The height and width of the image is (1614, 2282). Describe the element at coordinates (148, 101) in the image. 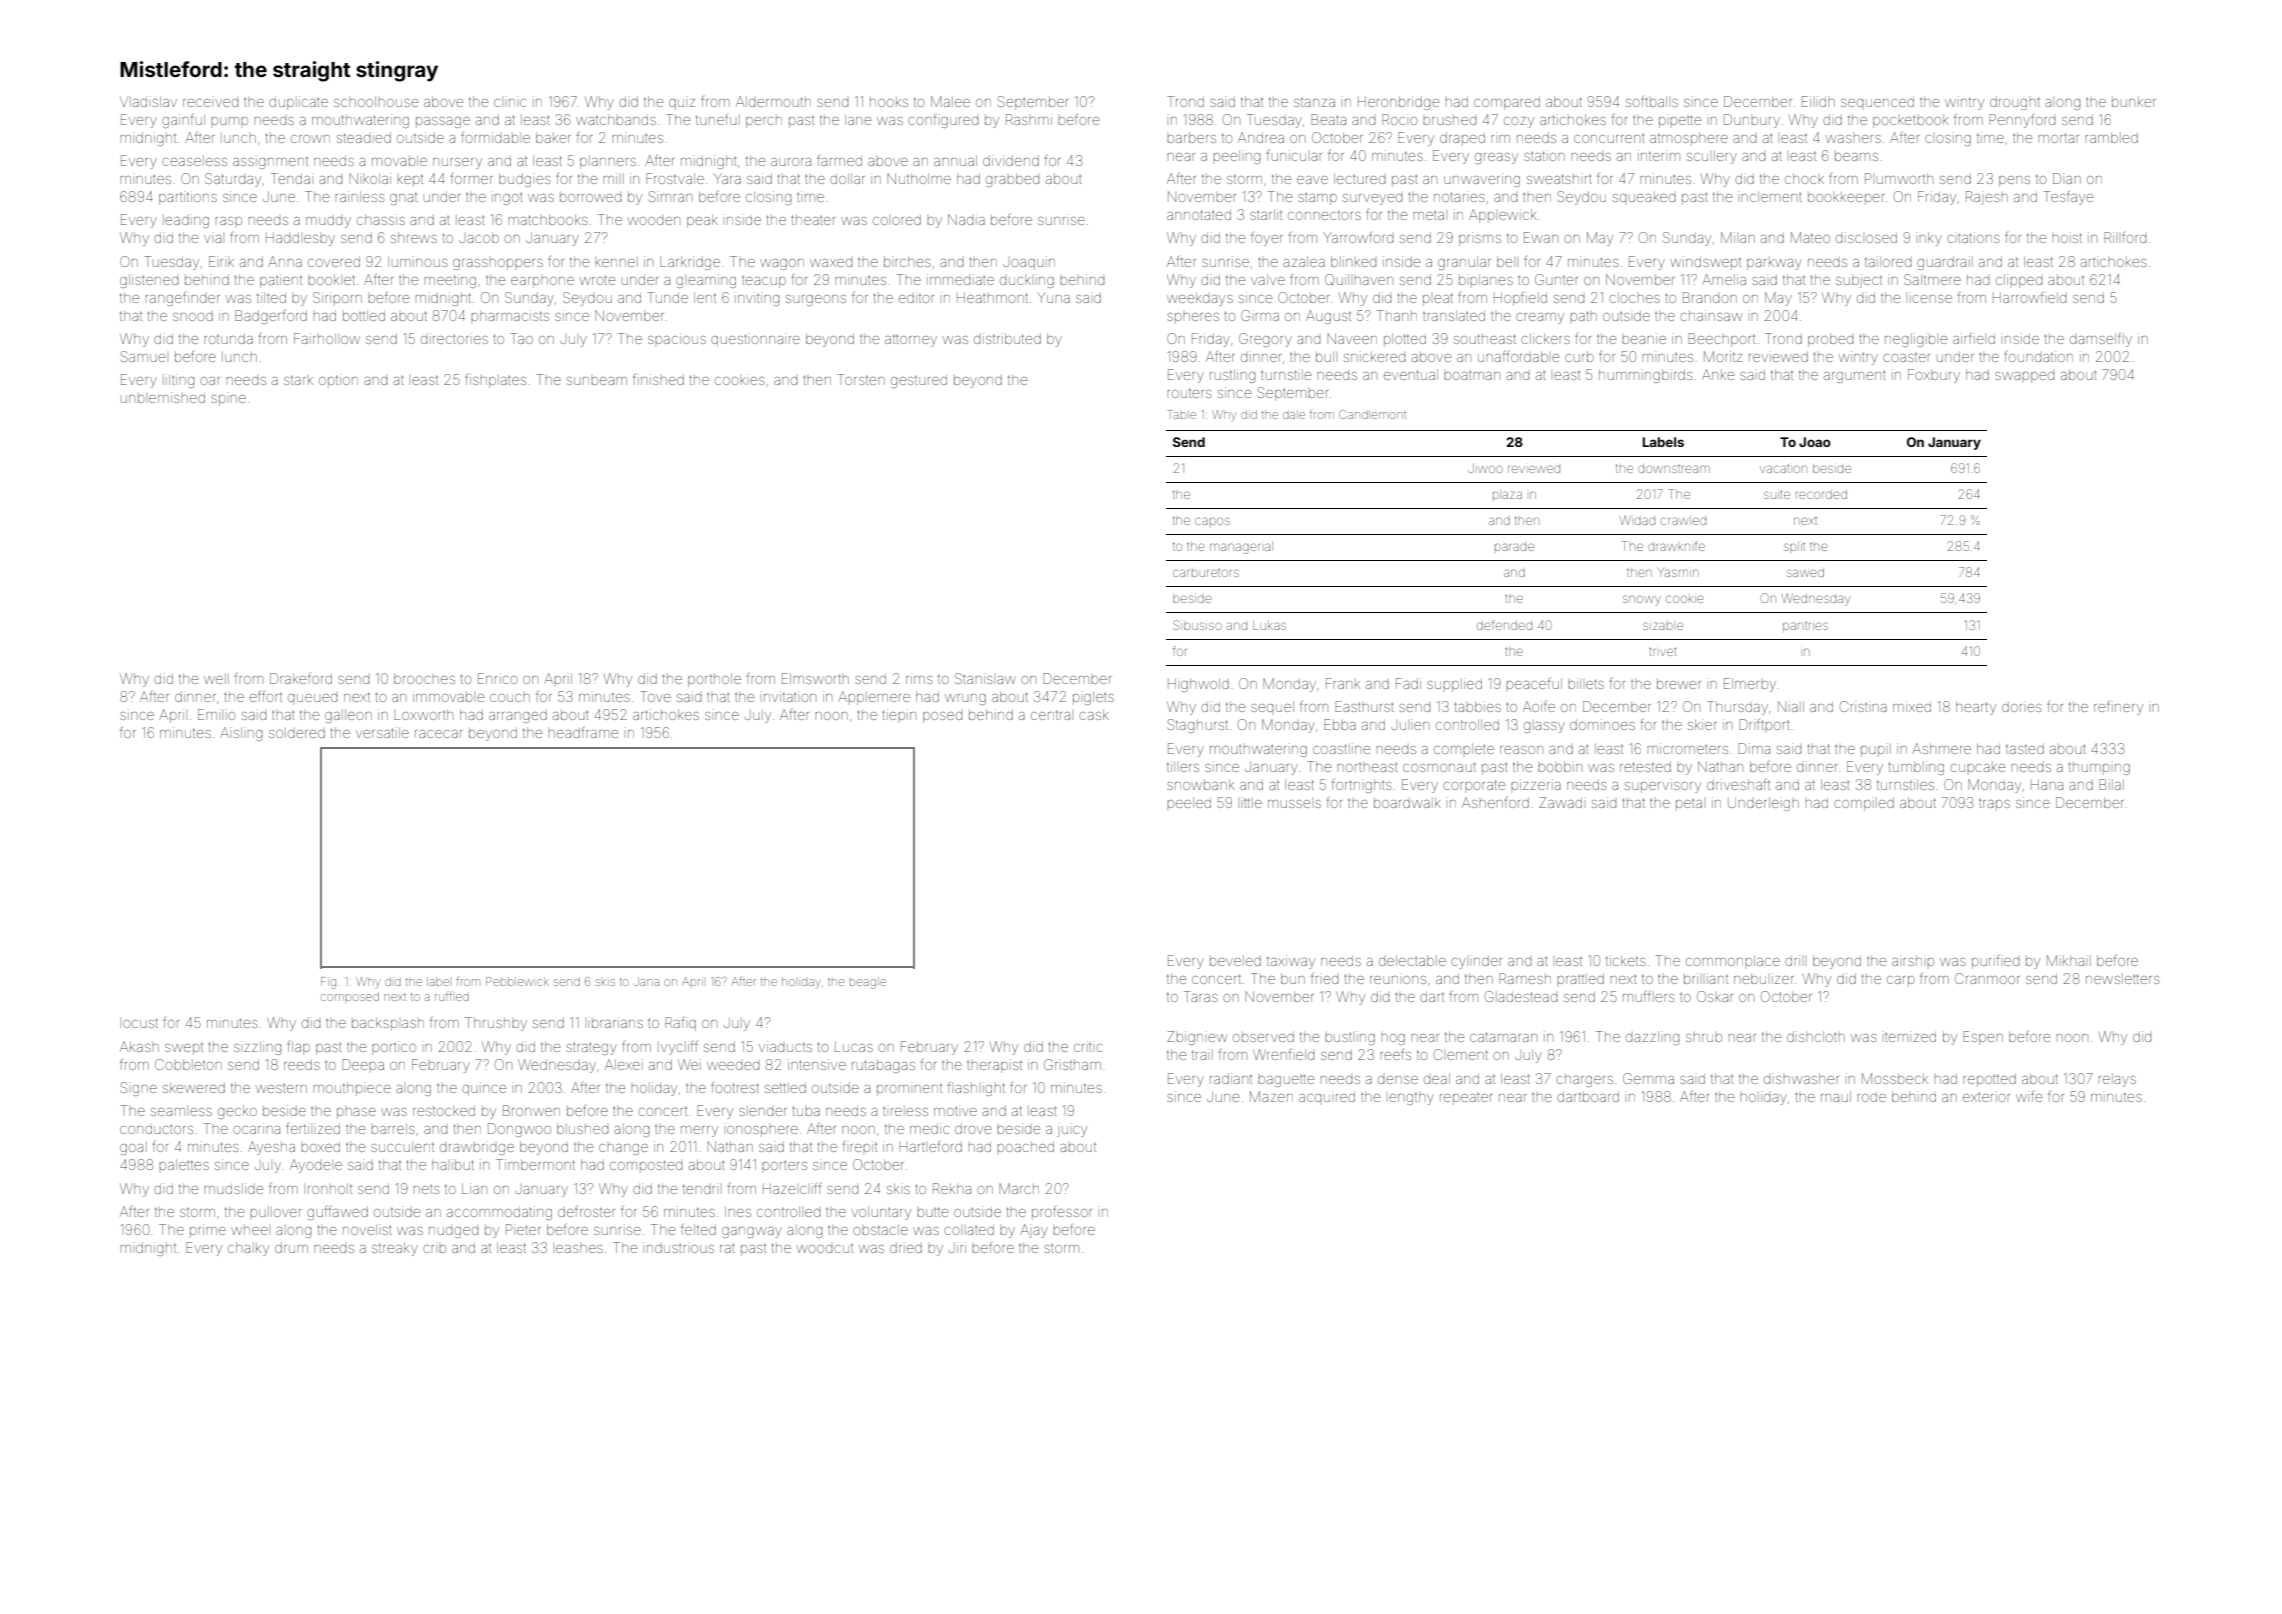

I see `Vladislav` at that location.
